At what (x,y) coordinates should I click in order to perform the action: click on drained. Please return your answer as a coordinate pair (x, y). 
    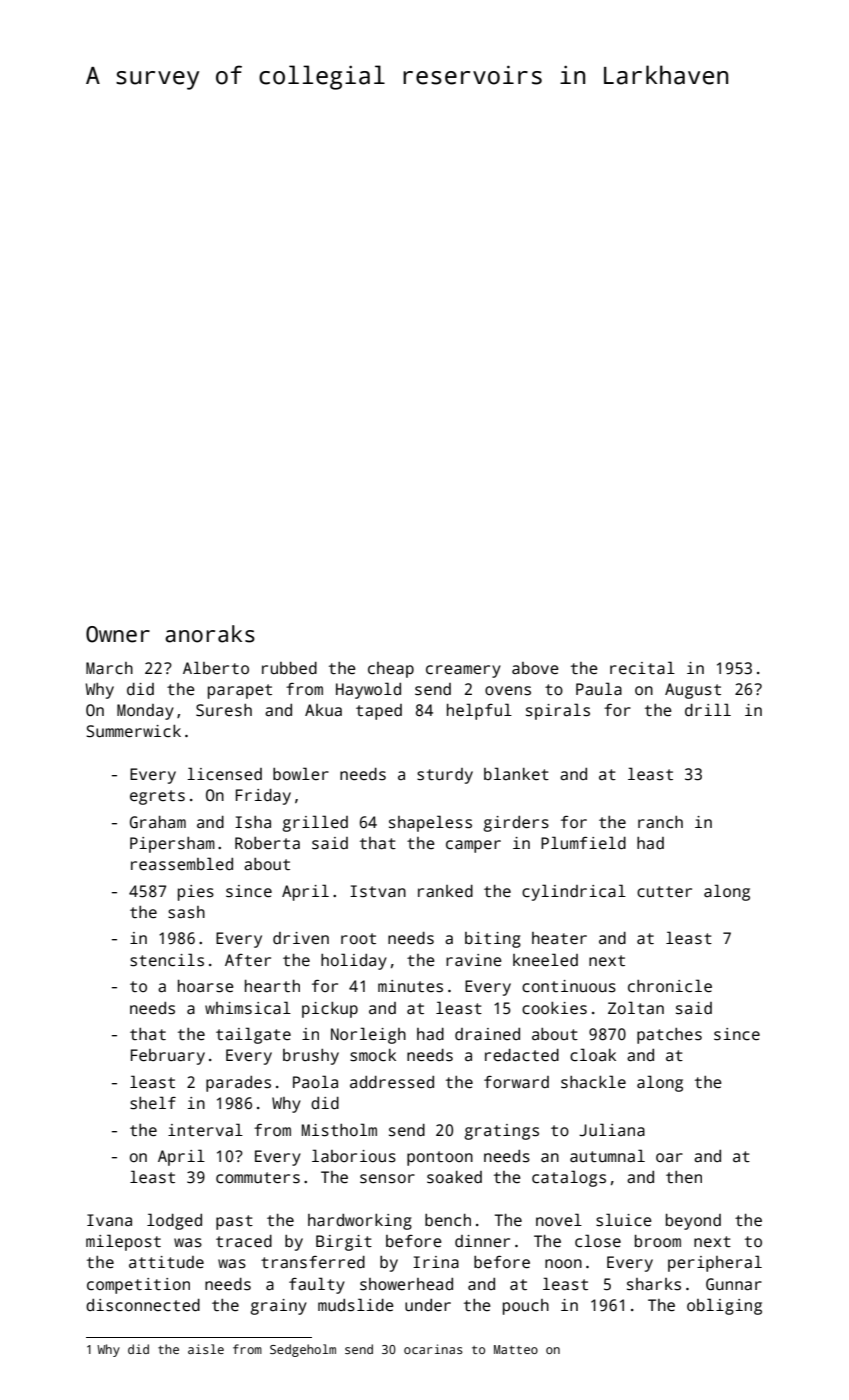
    Looking at the image, I should click on (487, 1034).
